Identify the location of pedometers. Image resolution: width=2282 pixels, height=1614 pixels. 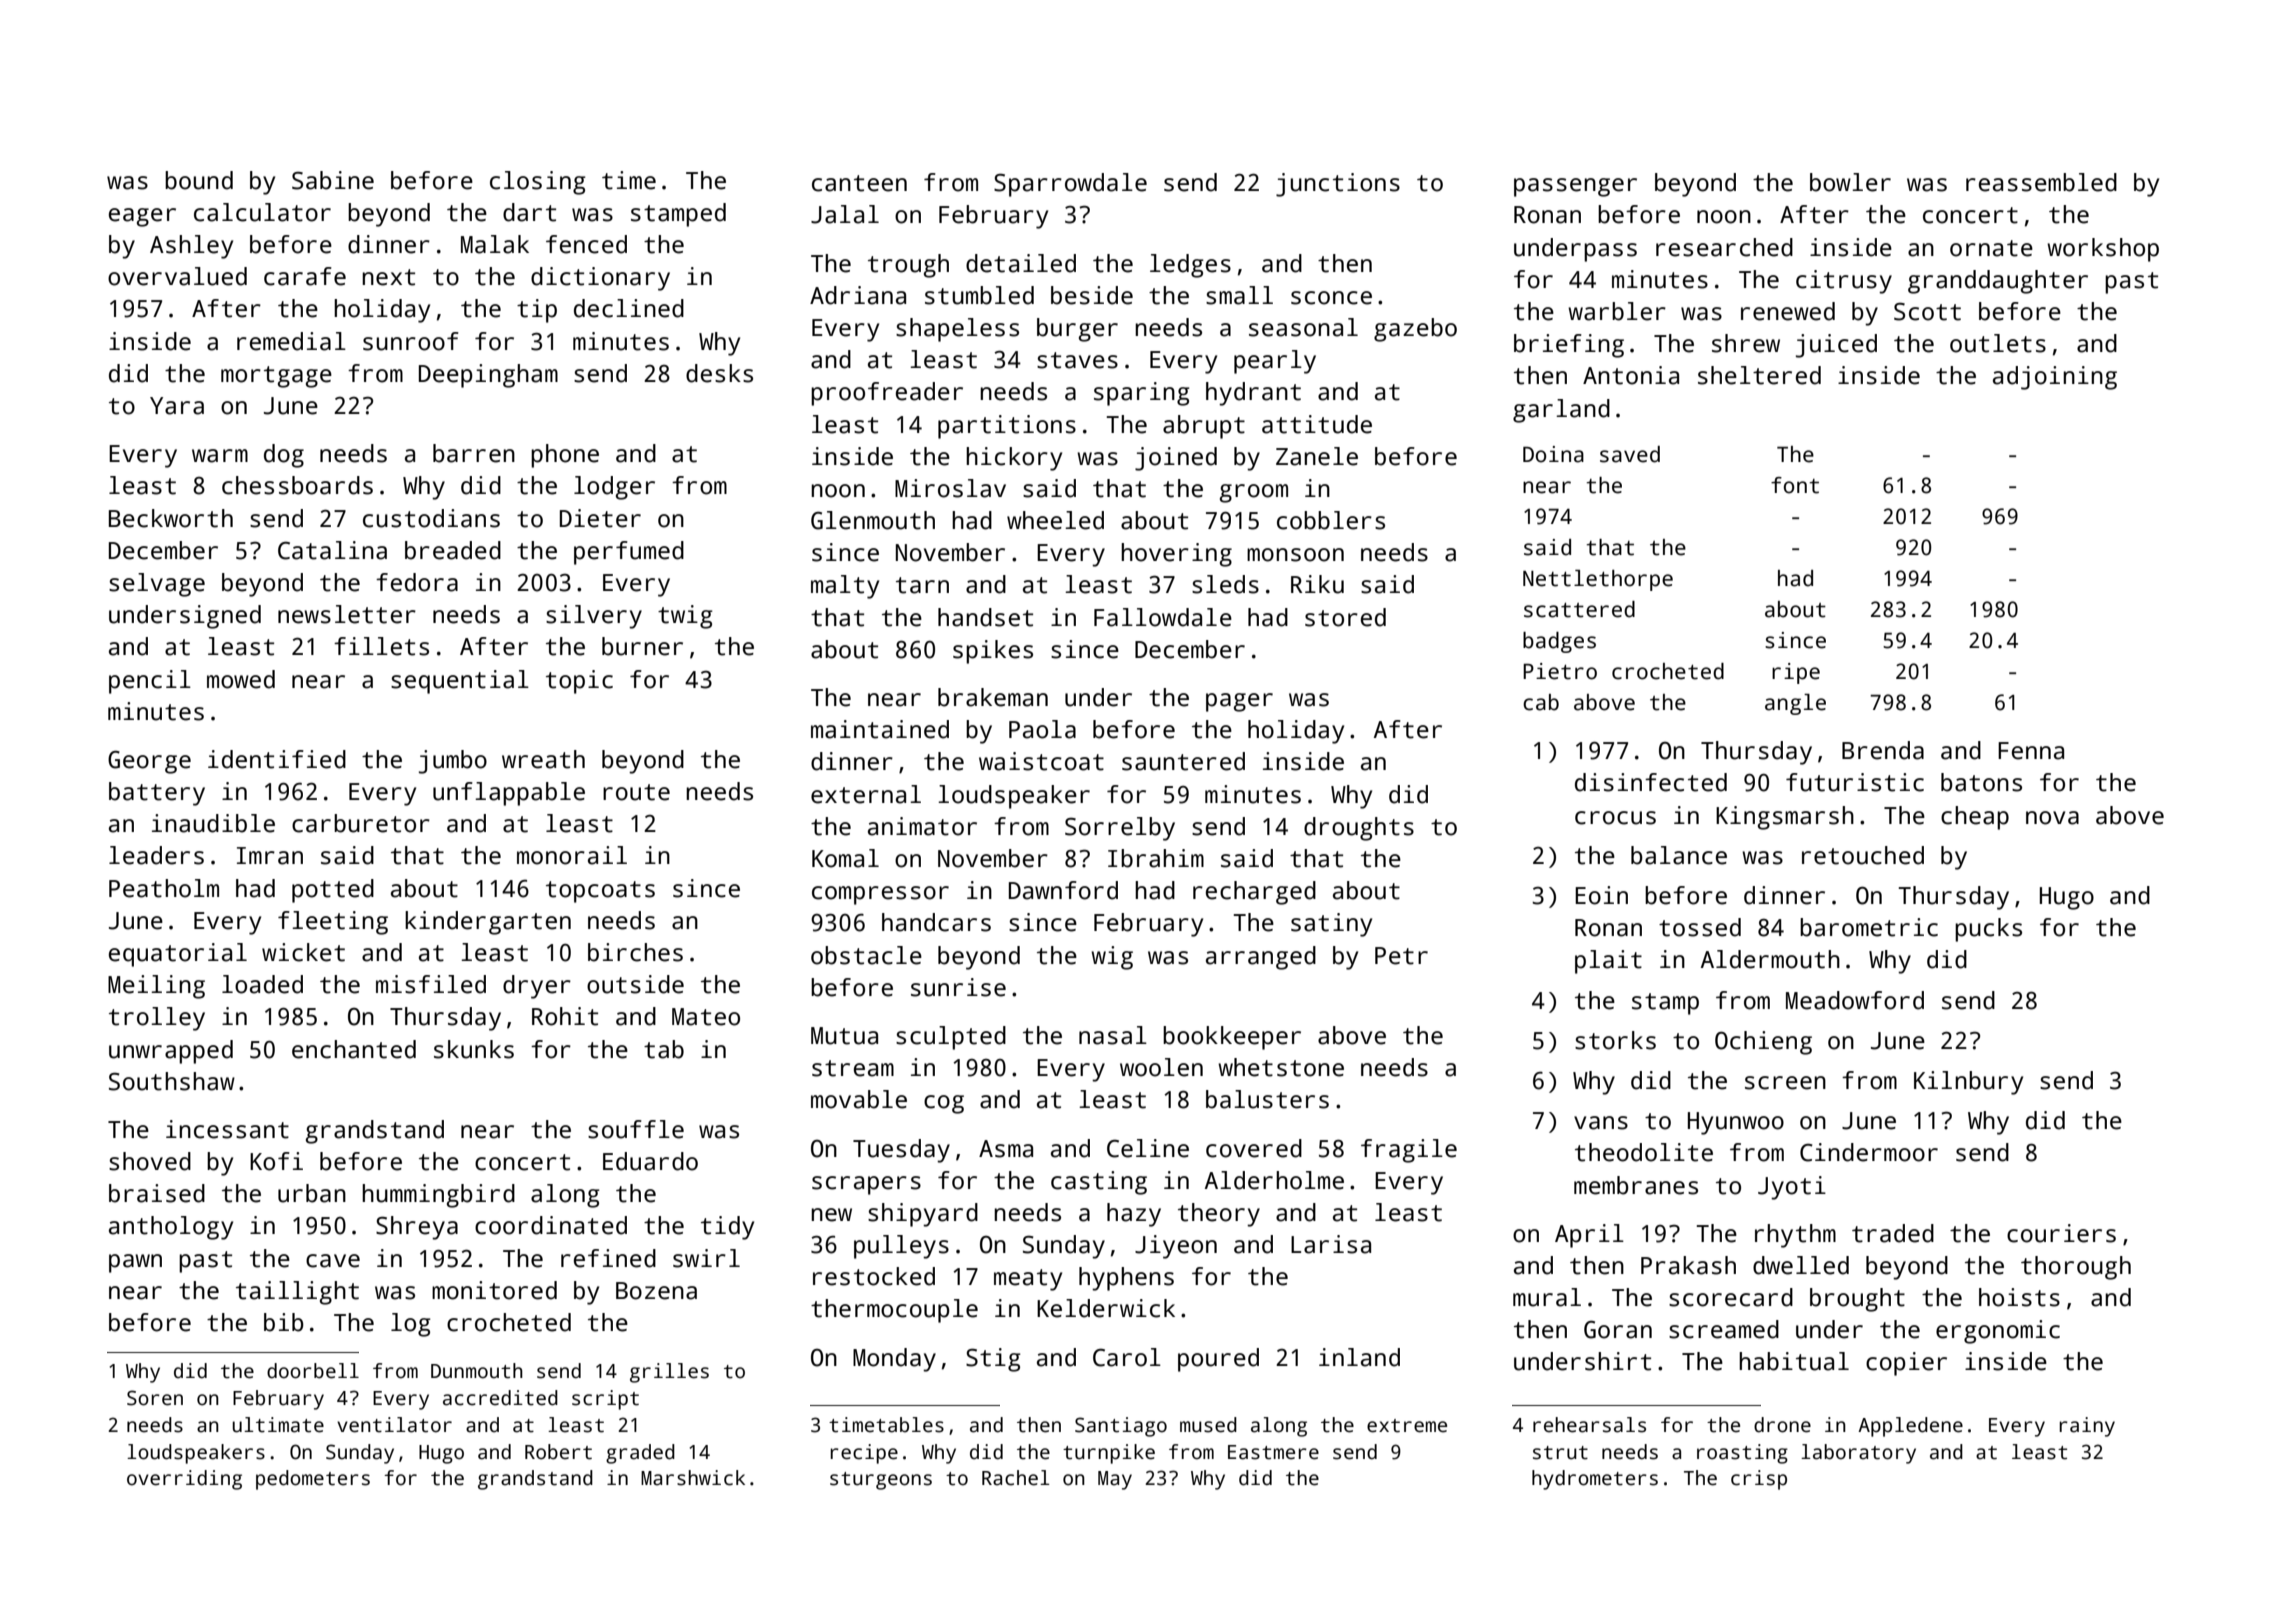
(313, 1480).
